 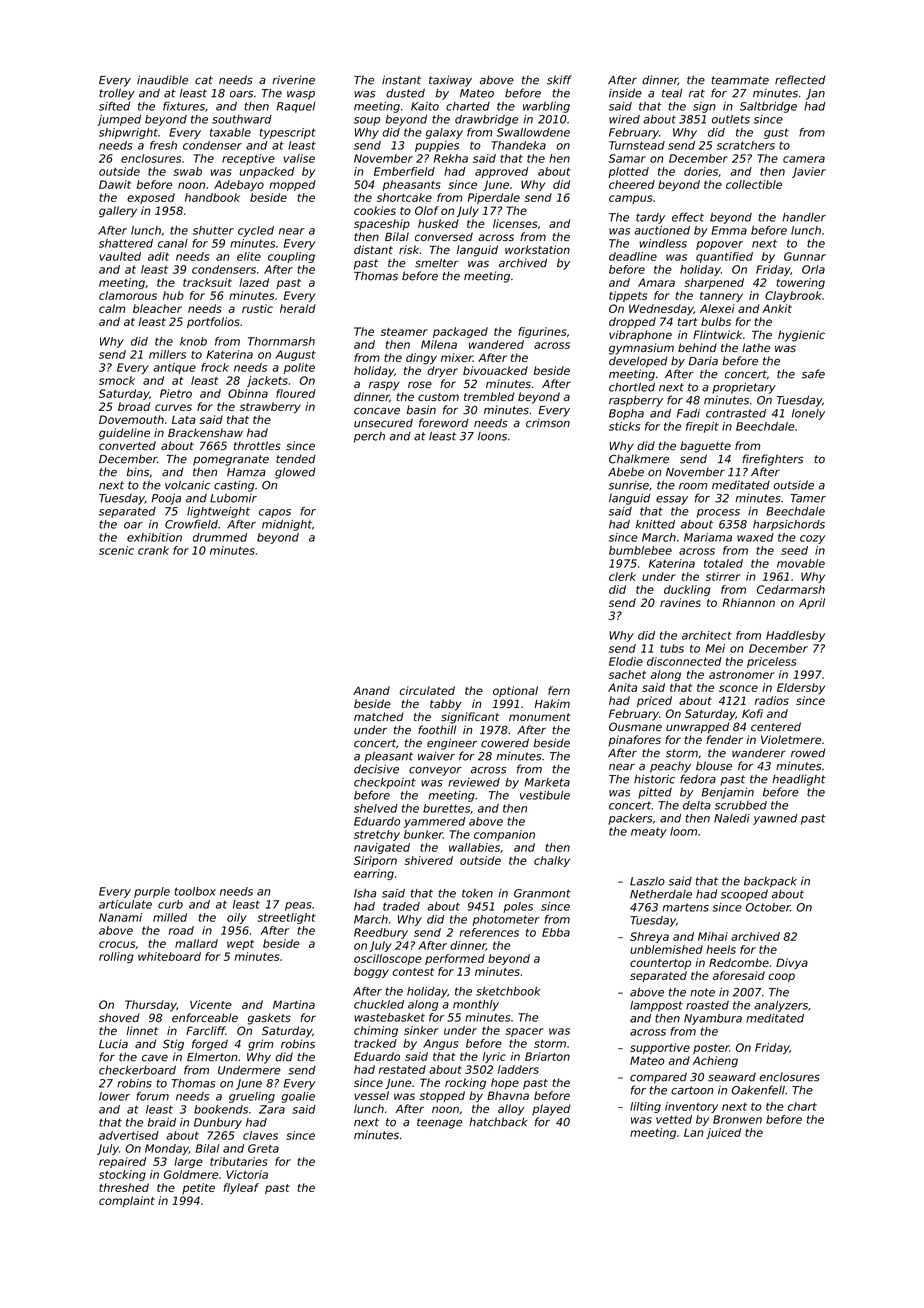 I want to click on rowed, so click(x=808, y=753).
